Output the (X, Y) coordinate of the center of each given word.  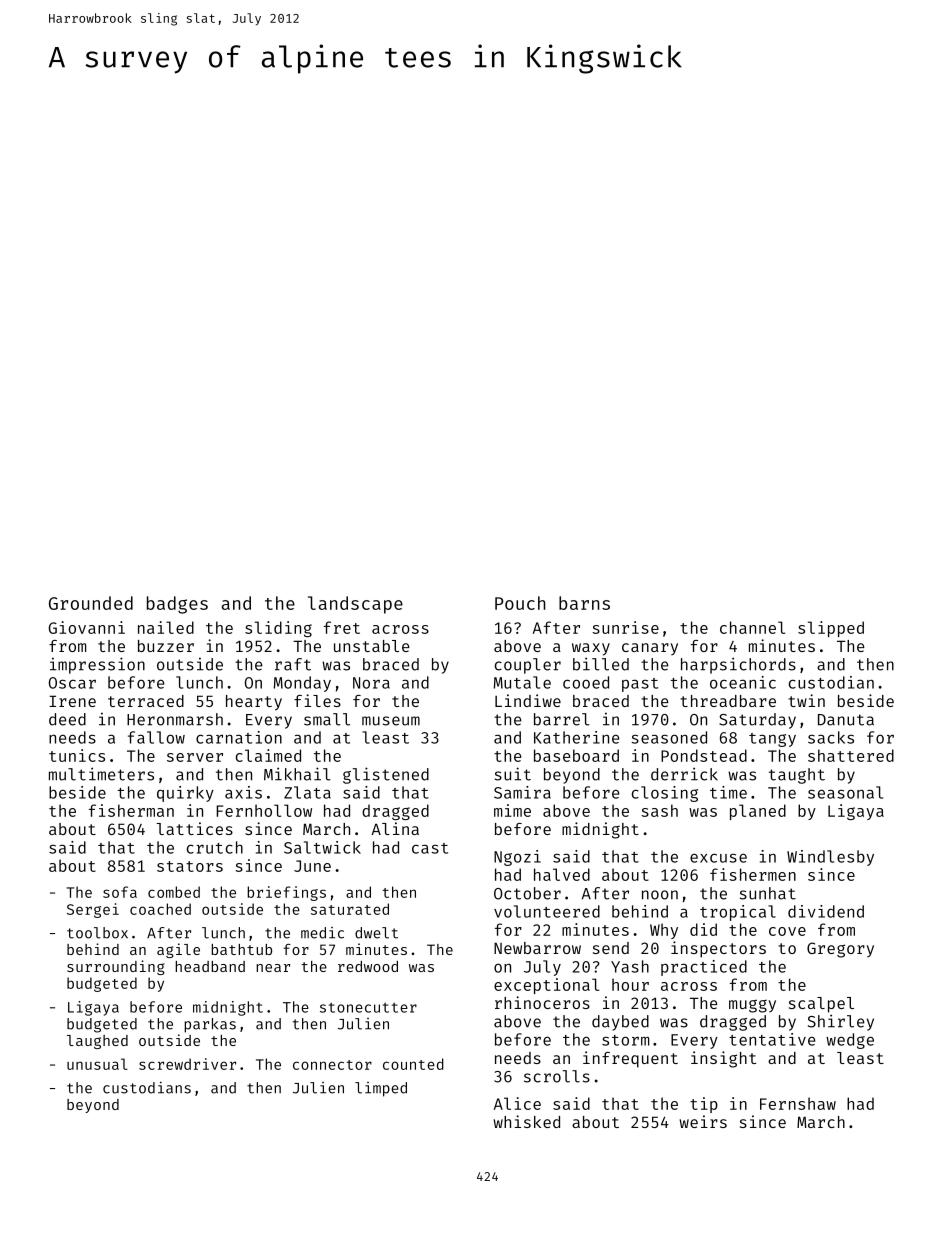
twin (806, 700)
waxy (591, 649)
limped (381, 1089)
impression (97, 665)
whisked (526, 1121)
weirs (703, 1121)
